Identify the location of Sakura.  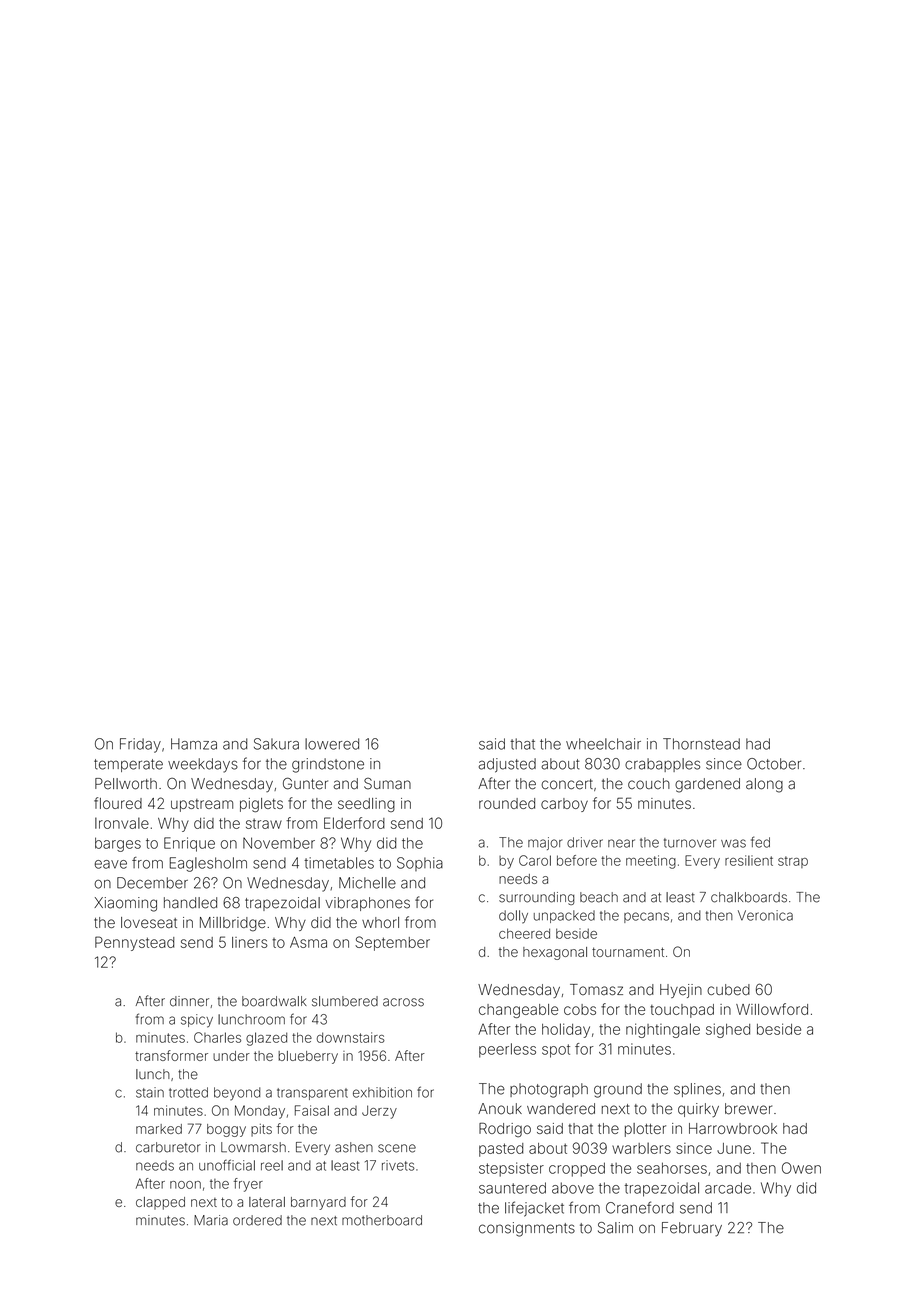
(276, 744).
